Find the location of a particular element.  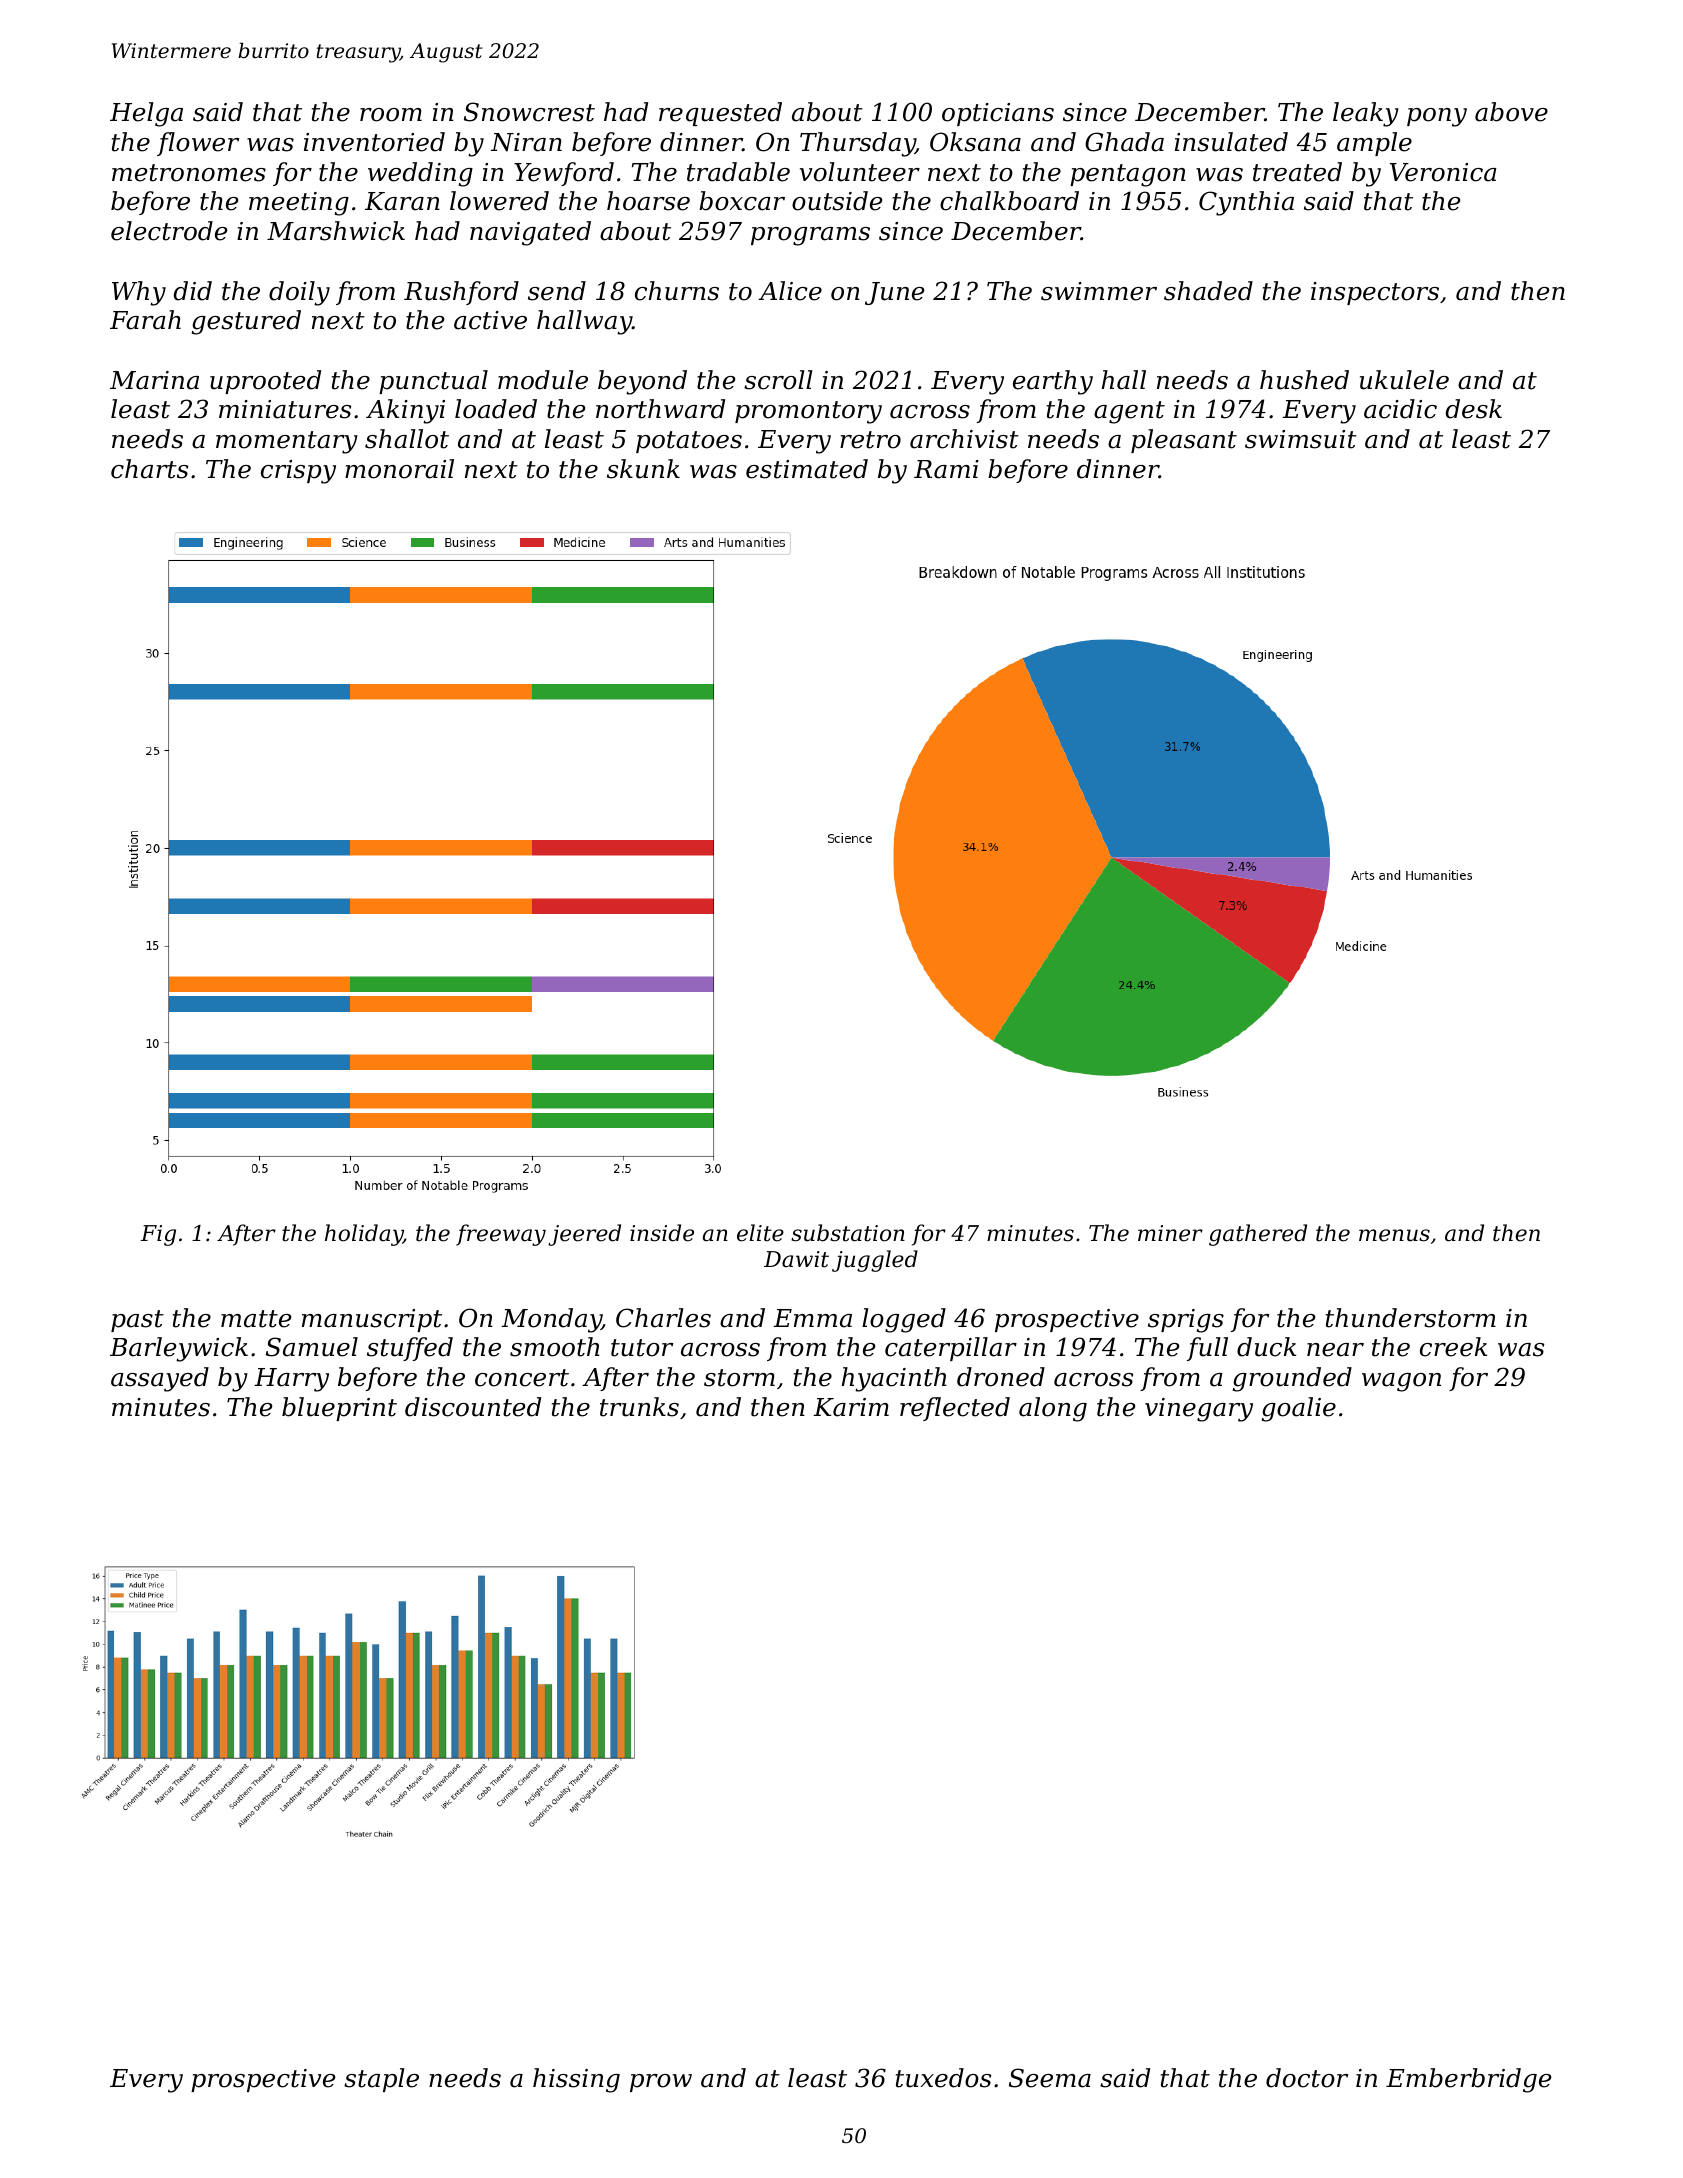

pleasant is located at coordinates (1184, 441).
